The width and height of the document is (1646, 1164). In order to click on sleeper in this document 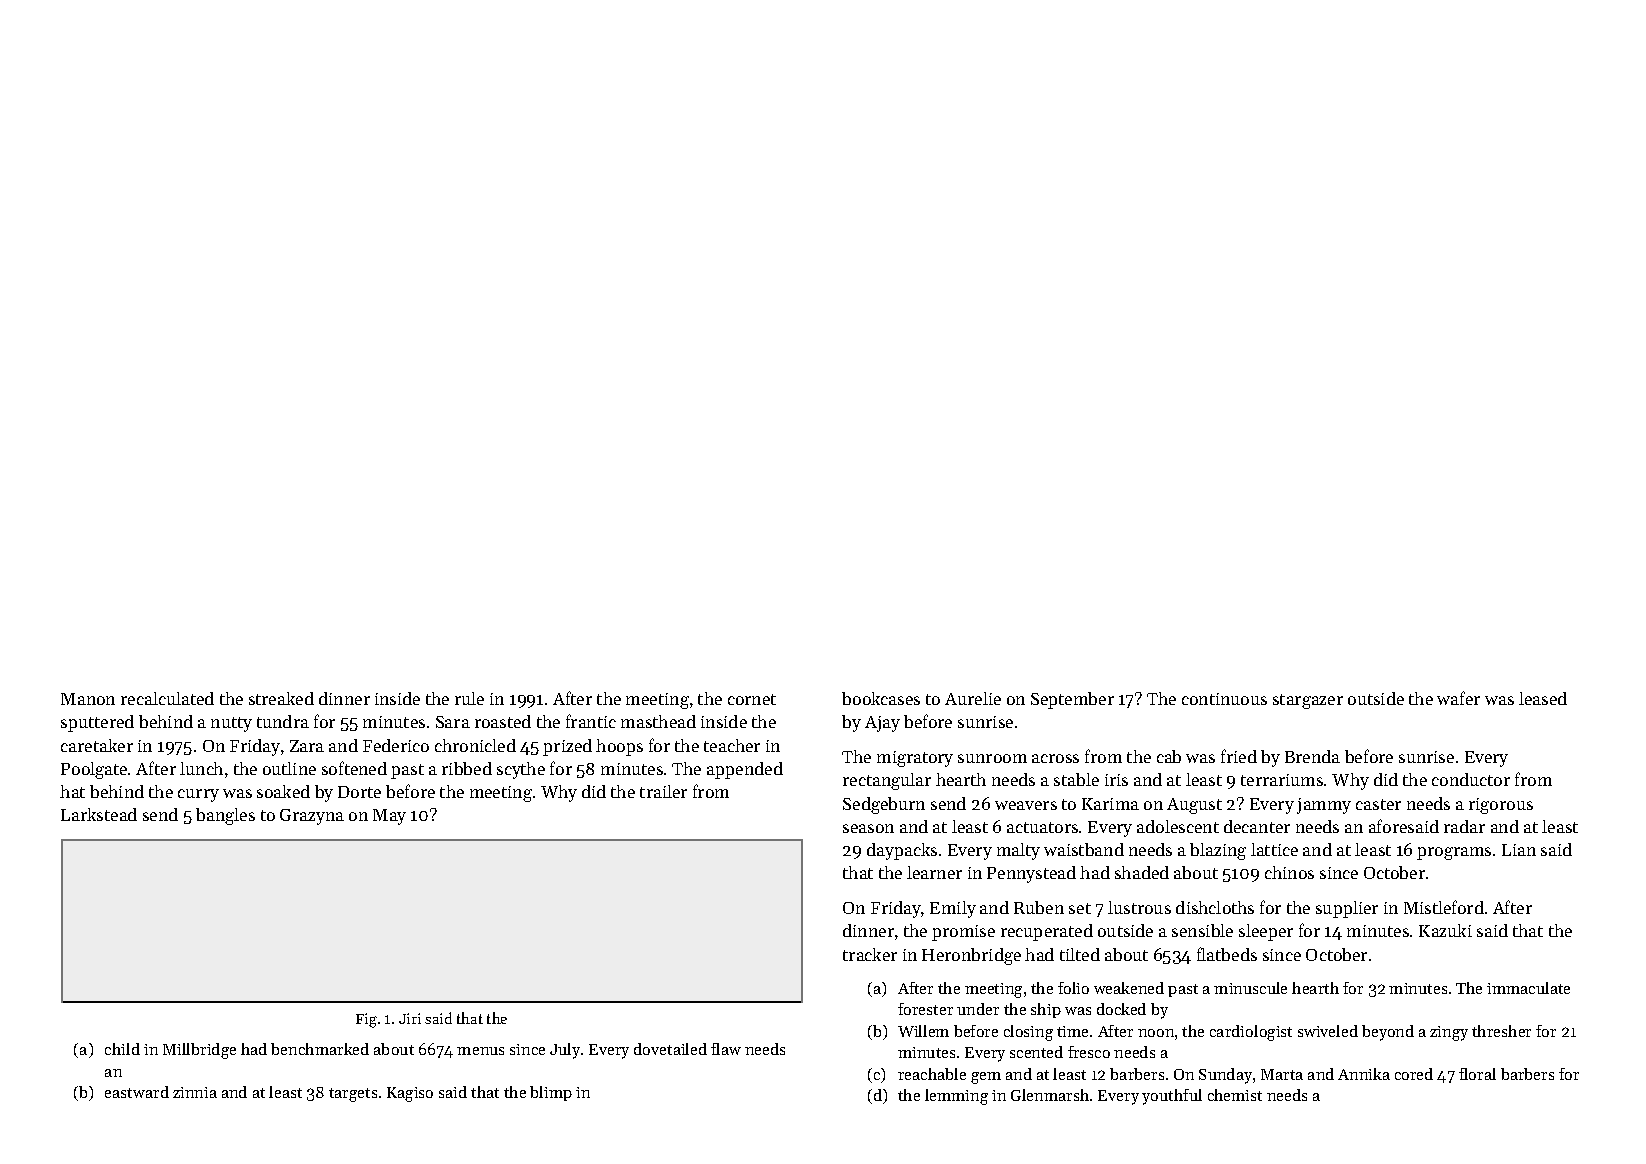, I will do `click(1266, 932)`.
